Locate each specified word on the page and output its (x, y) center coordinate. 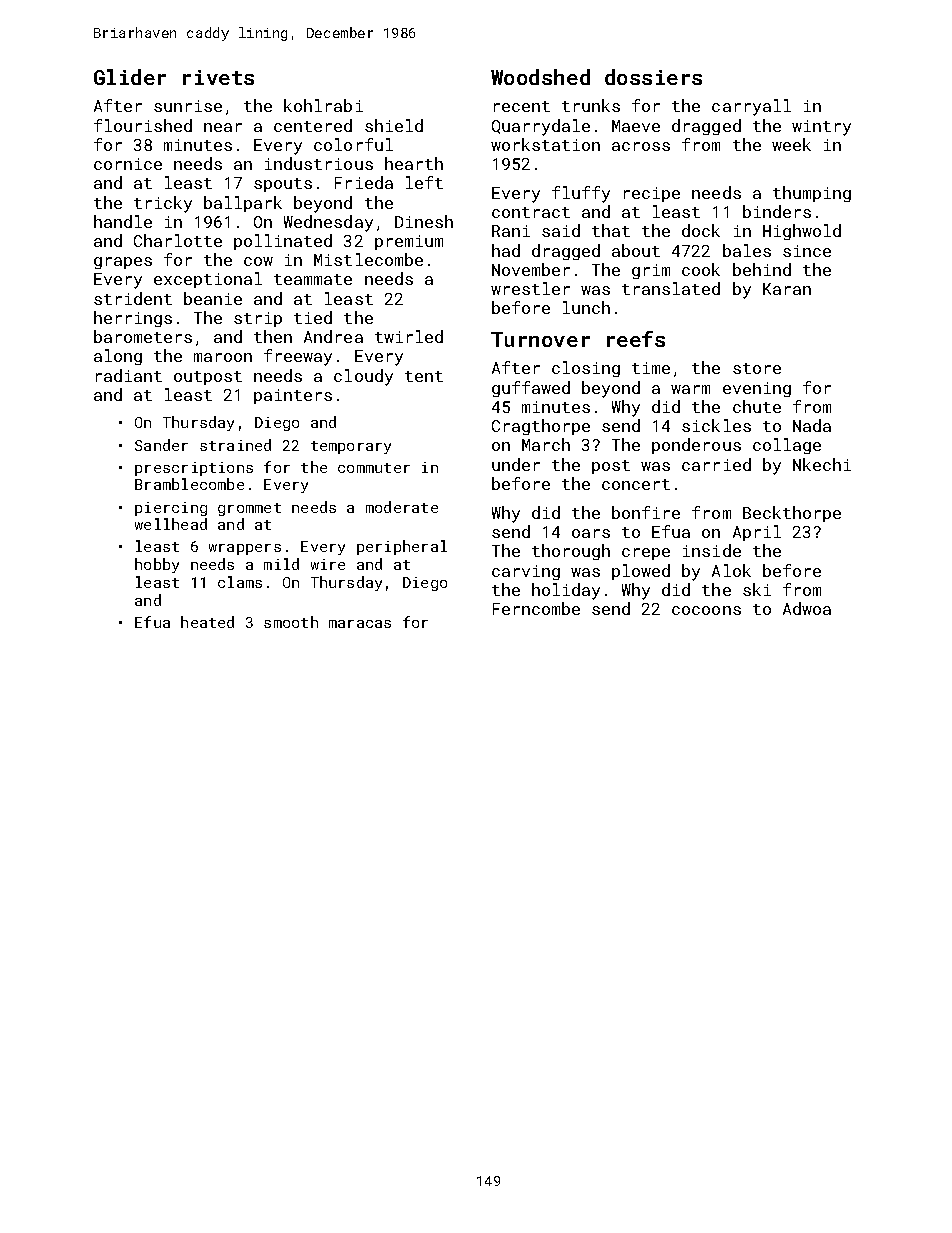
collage (787, 446)
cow (258, 261)
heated (207, 622)
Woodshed (540, 77)
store (757, 368)
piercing (171, 509)
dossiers (653, 77)
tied (313, 317)
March (546, 444)
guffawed (531, 389)
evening (757, 389)
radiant (129, 375)
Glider (130, 77)
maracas (360, 624)
